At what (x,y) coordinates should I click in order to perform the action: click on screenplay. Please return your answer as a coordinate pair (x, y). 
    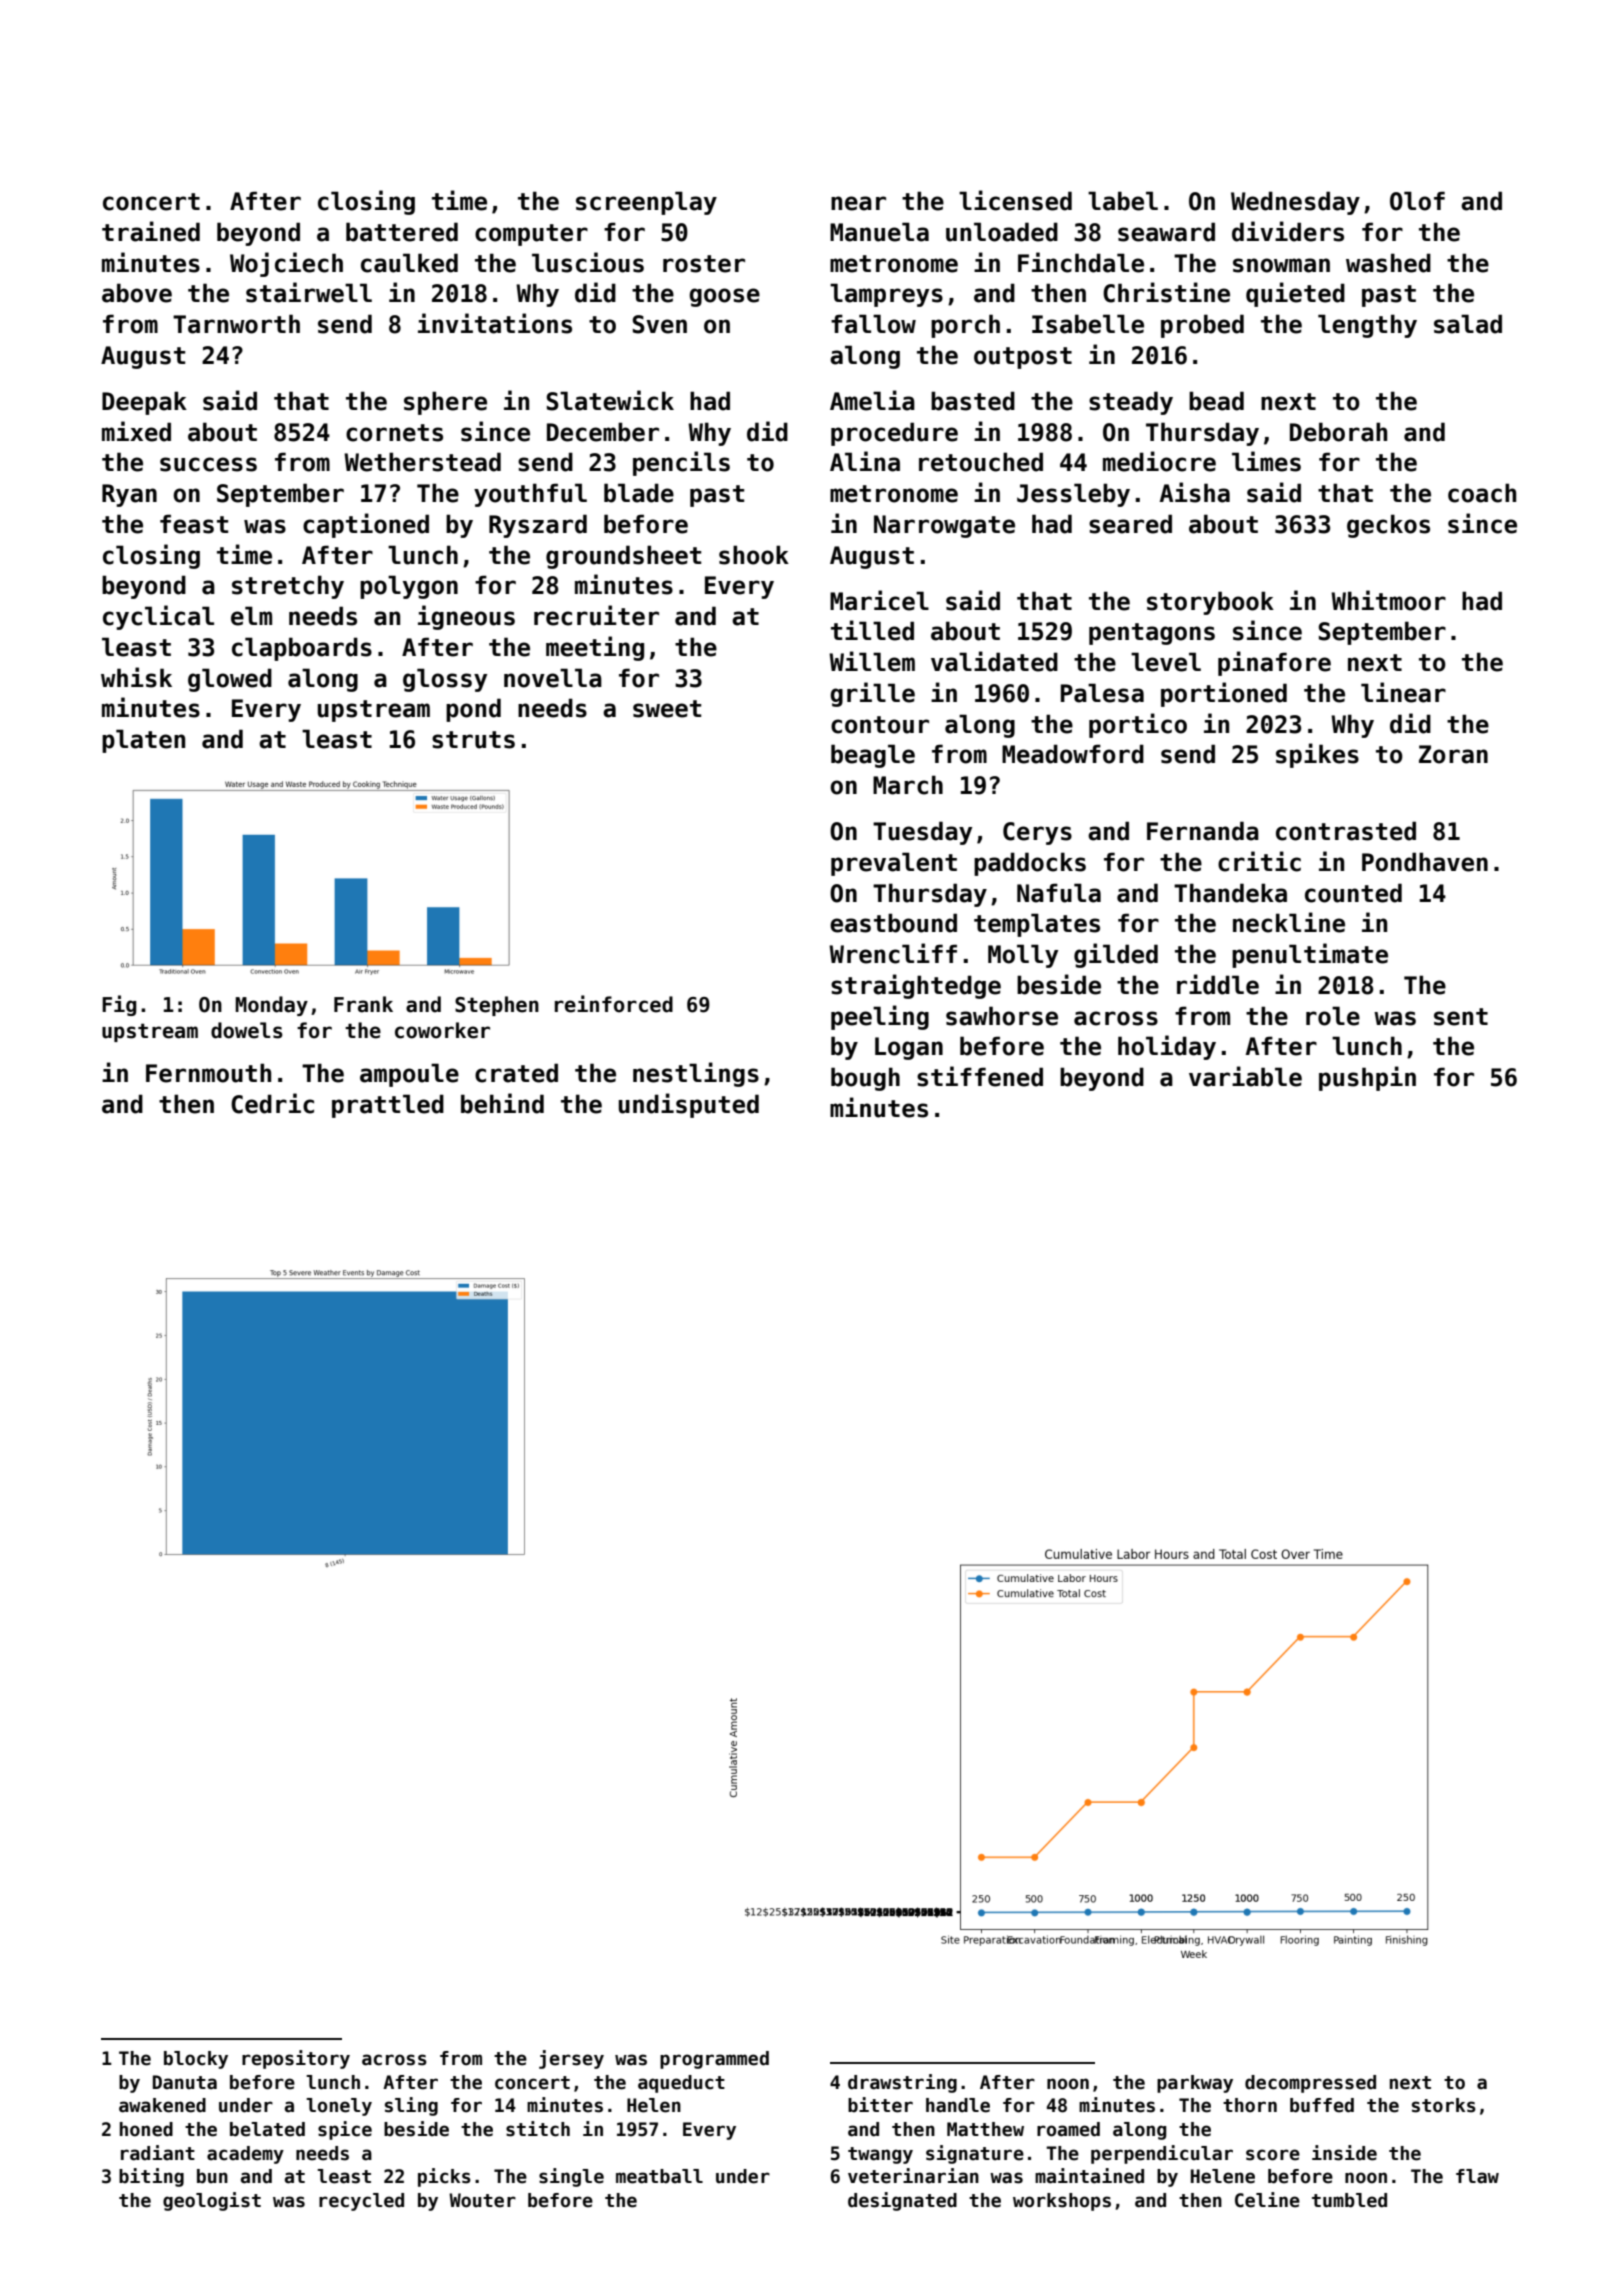
    Looking at the image, I should click on (646, 203).
